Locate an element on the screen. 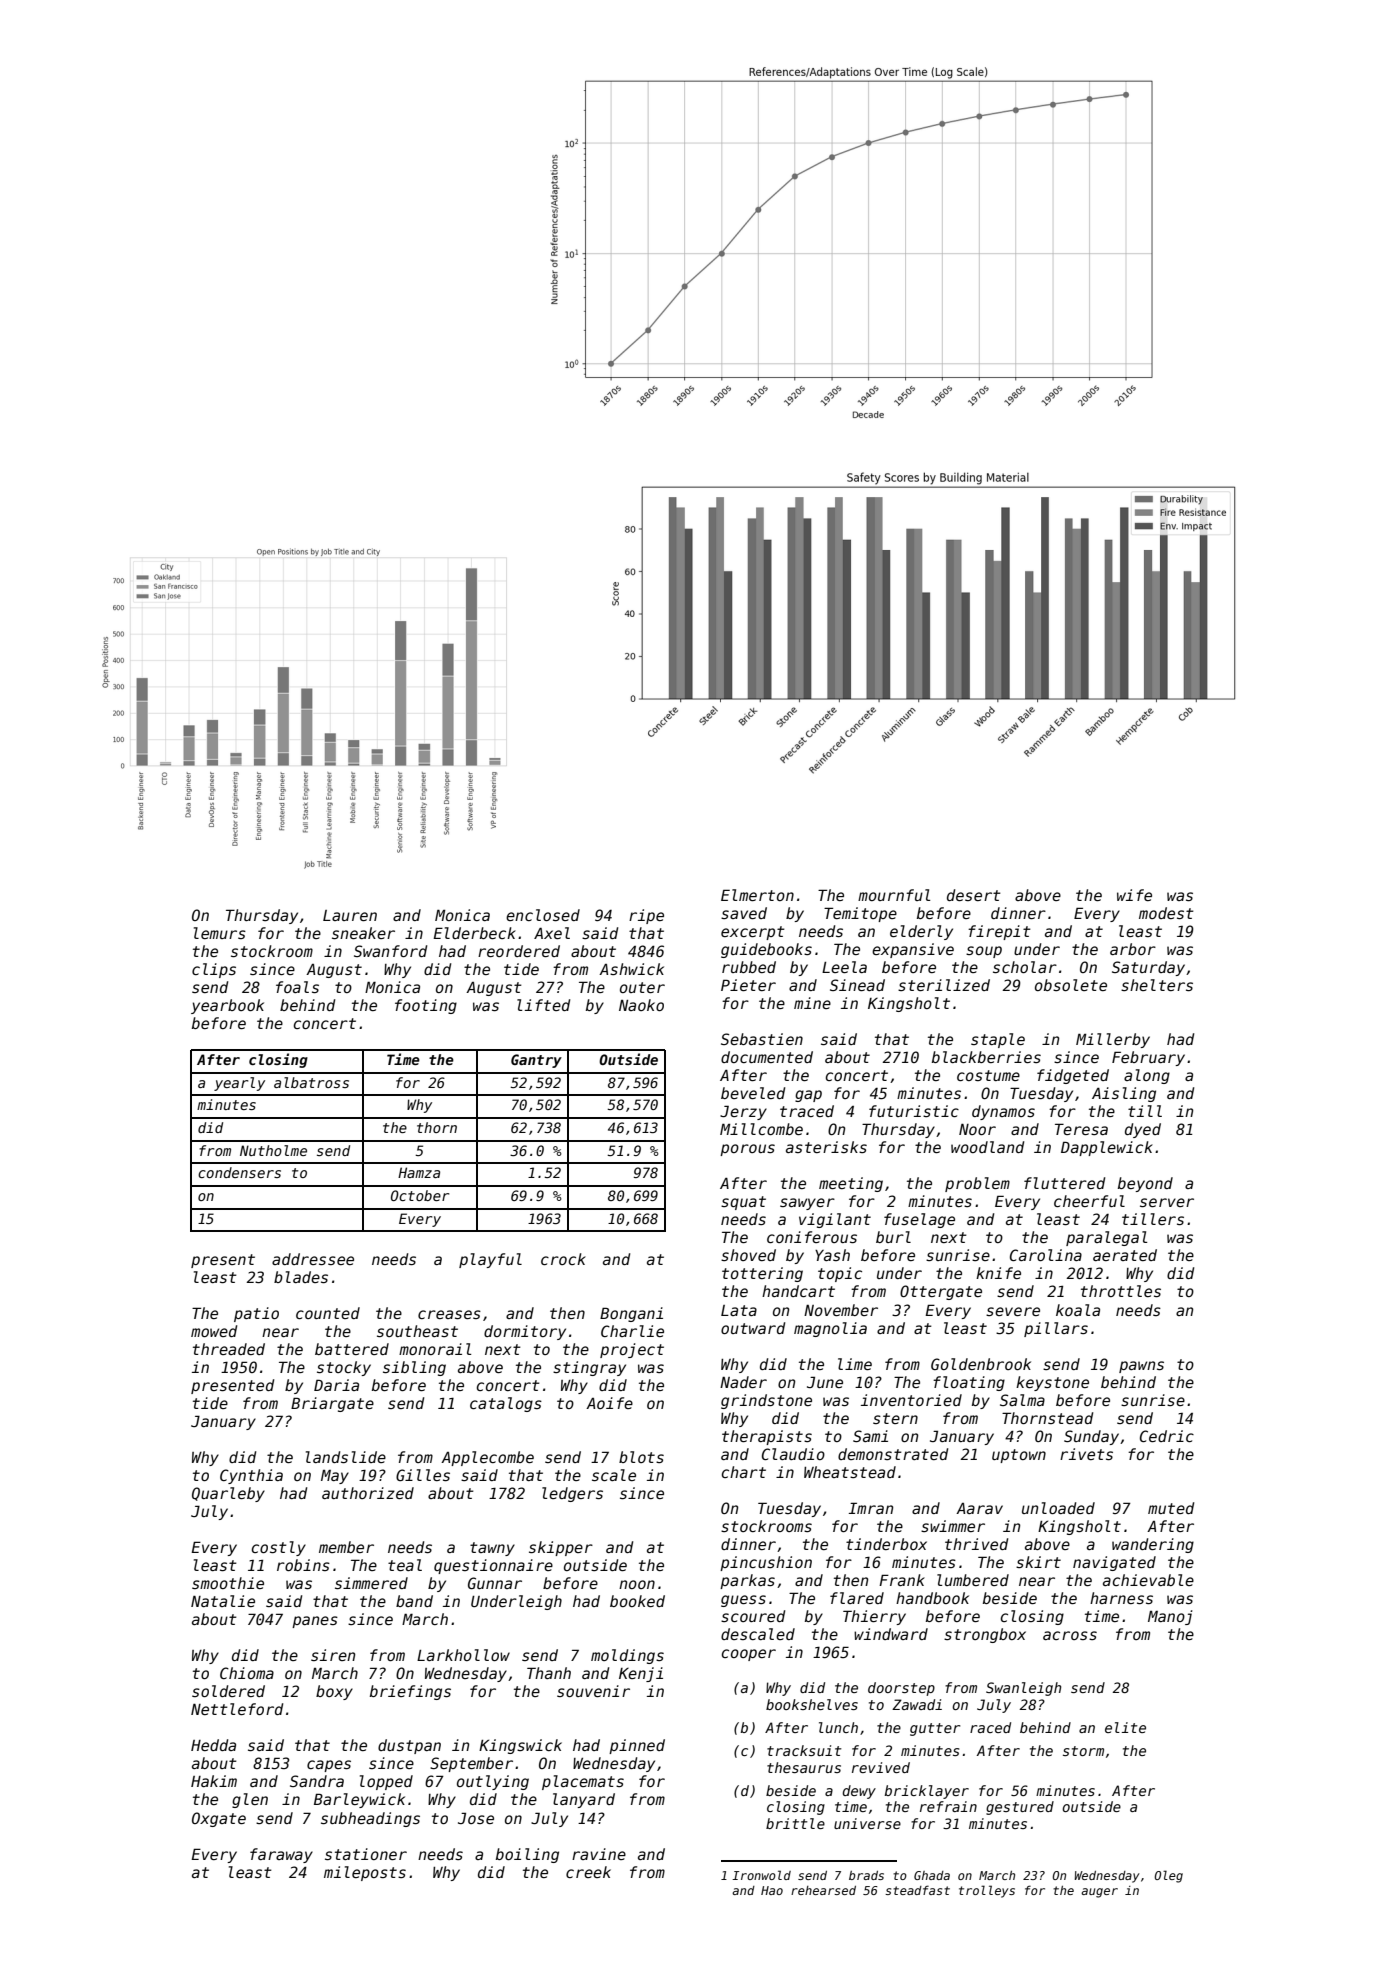  staple is located at coordinates (998, 1040).
